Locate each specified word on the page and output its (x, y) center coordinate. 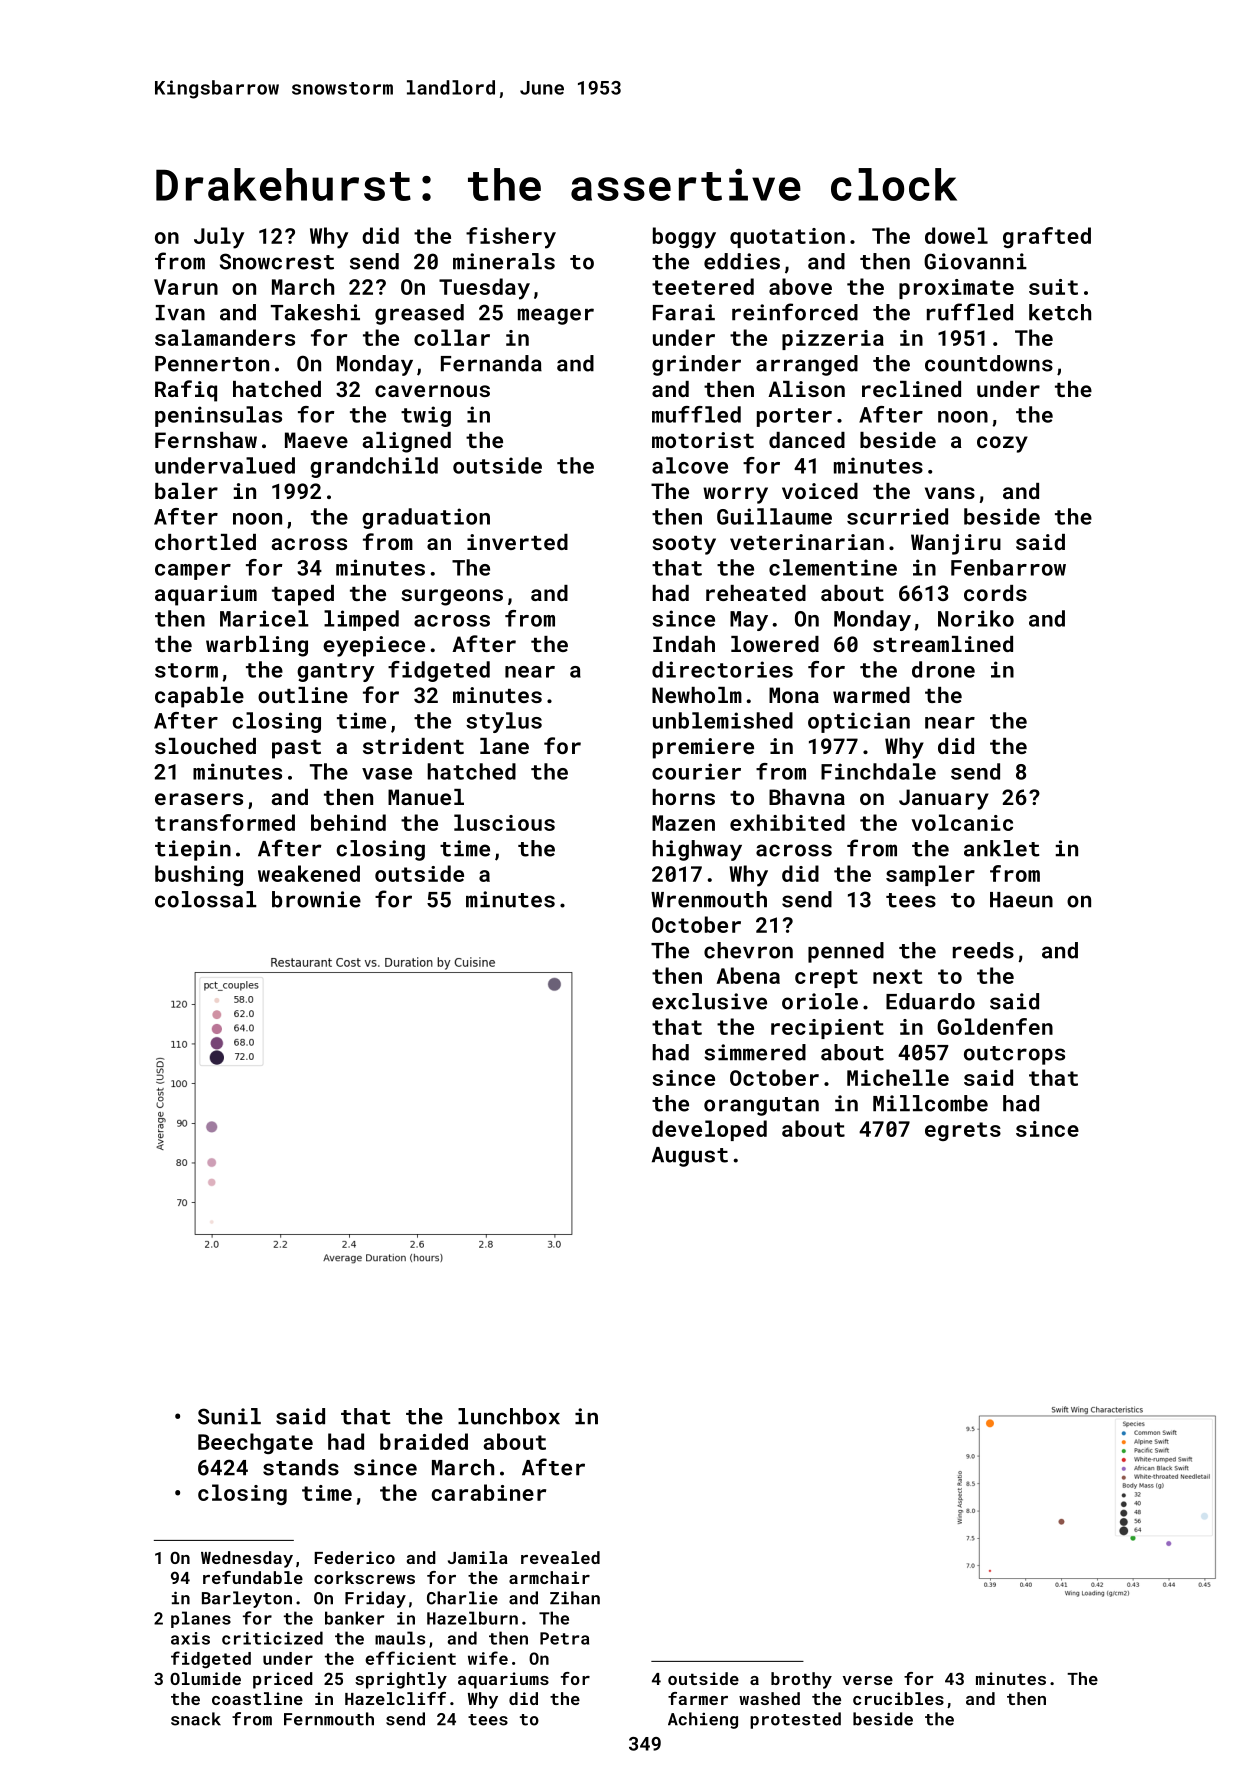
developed (709, 1130)
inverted (517, 542)
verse (868, 1680)
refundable (253, 1577)
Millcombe (930, 1103)
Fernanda (491, 363)
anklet (1002, 848)
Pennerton (212, 364)
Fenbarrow (1008, 567)
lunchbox (509, 1416)
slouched (205, 746)
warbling (257, 646)
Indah (684, 644)
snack (196, 1719)
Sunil (229, 1416)
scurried (897, 516)
